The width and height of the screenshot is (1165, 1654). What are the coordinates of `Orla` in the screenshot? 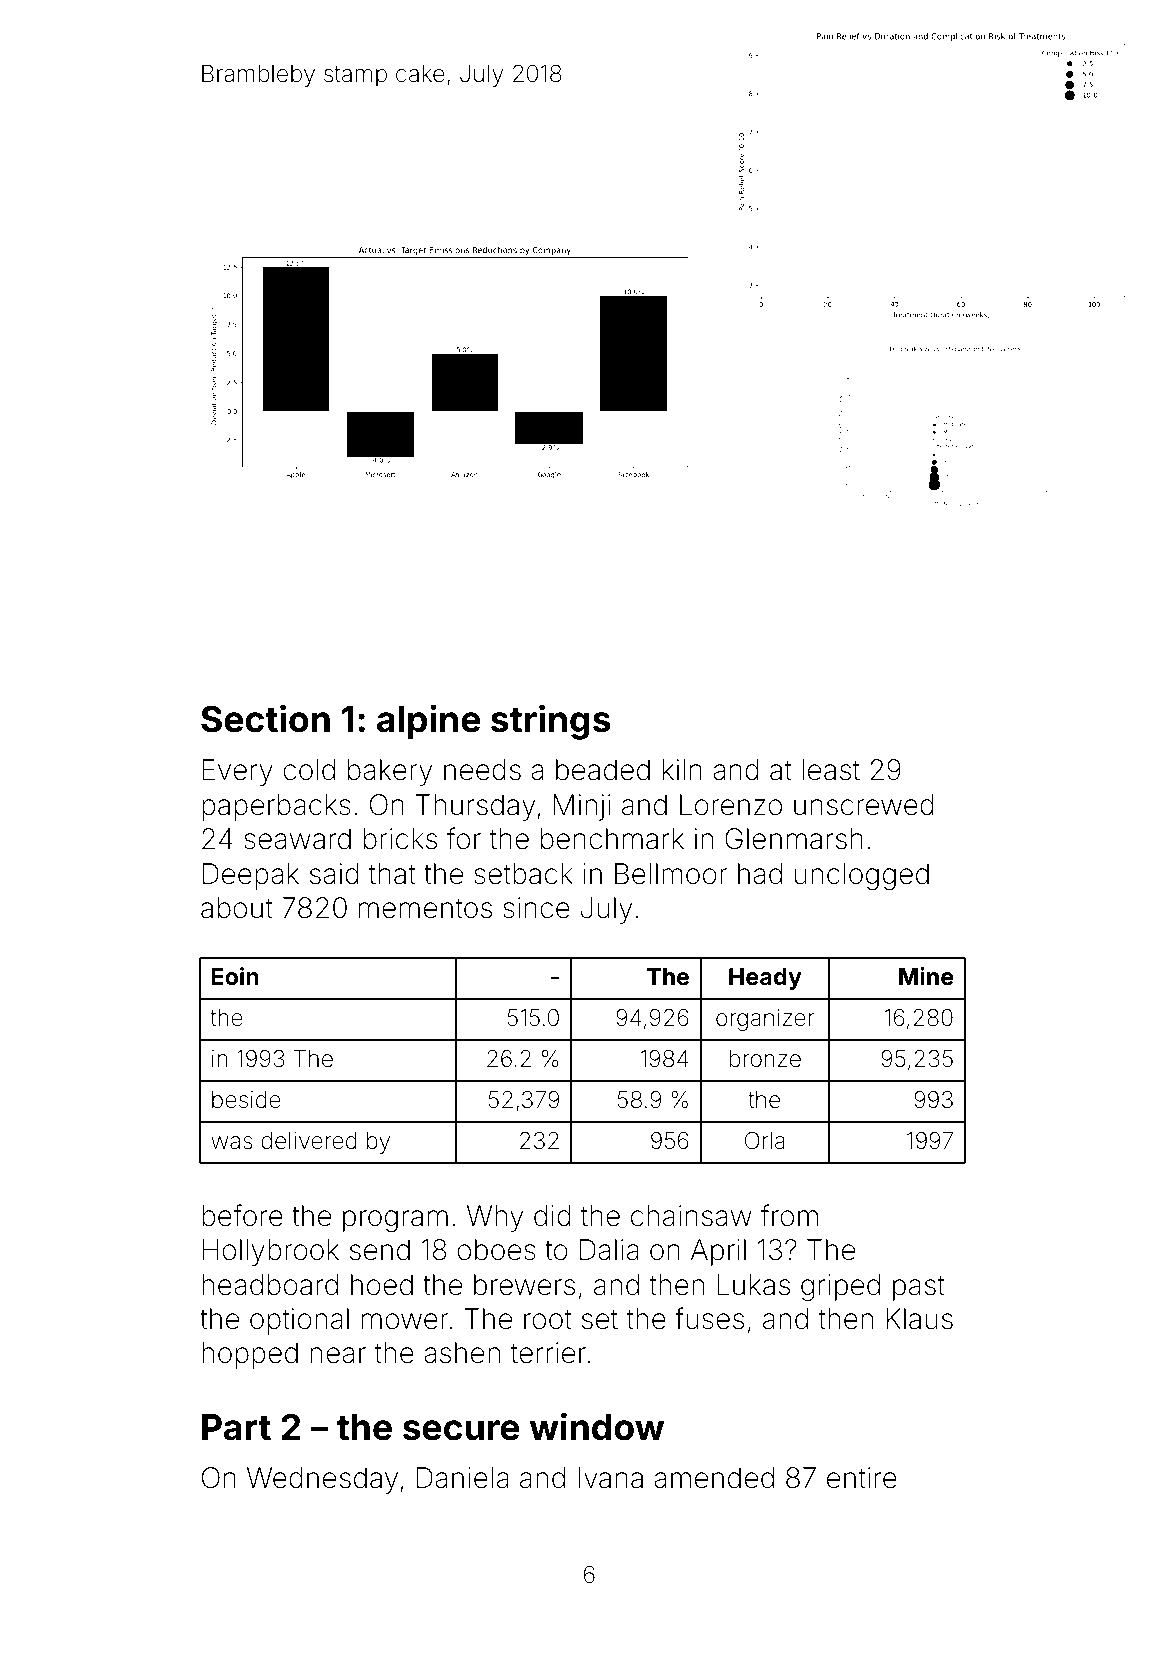 It's located at (765, 1141).
